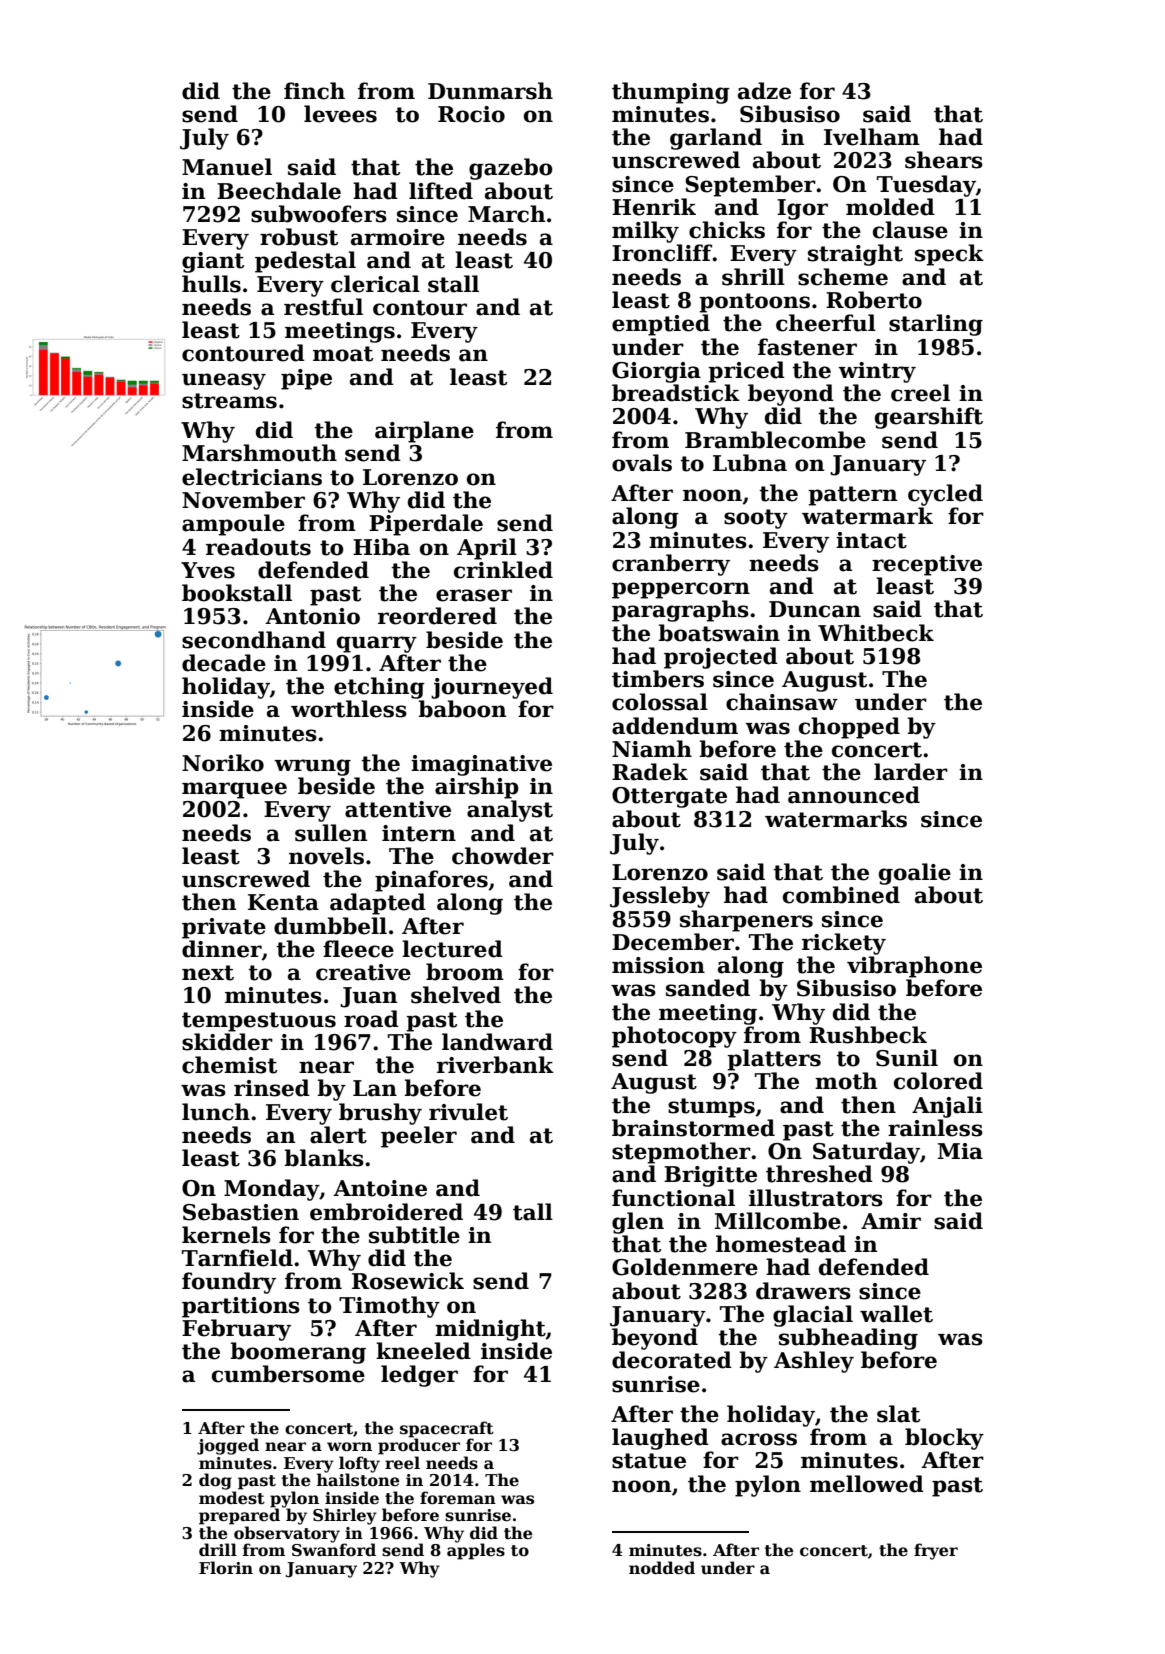  What do you see at coordinates (944, 160) in the screenshot?
I see `shears` at bounding box center [944, 160].
